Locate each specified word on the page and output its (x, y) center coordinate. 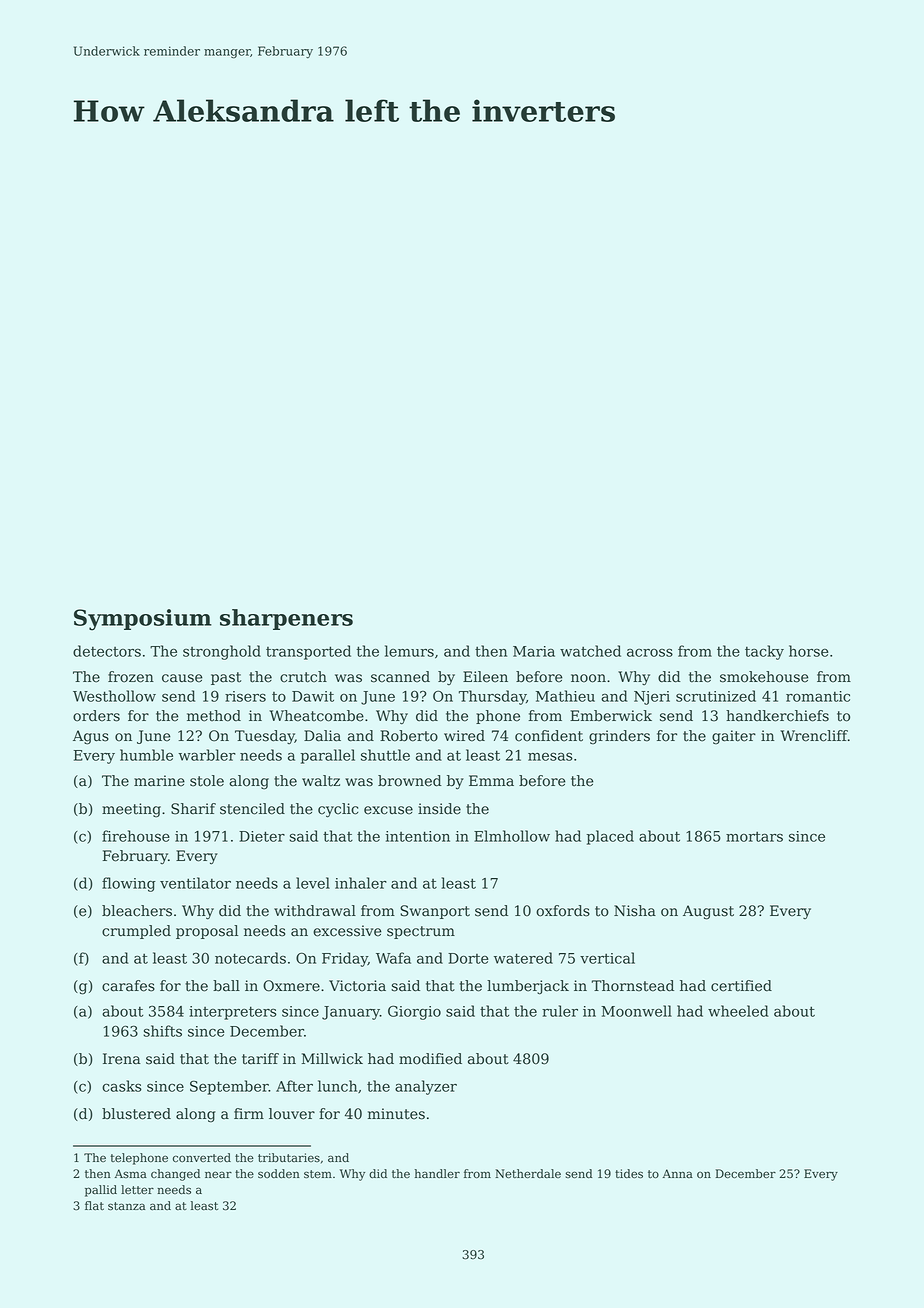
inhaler (361, 883)
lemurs (409, 651)
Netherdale (528, 1174)
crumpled (136, 932)
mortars (754, 836)
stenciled (252, 809)
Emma (491, 781)
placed (610, 837)
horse (808, 651)
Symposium (143, 620)
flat (94, 1206)
